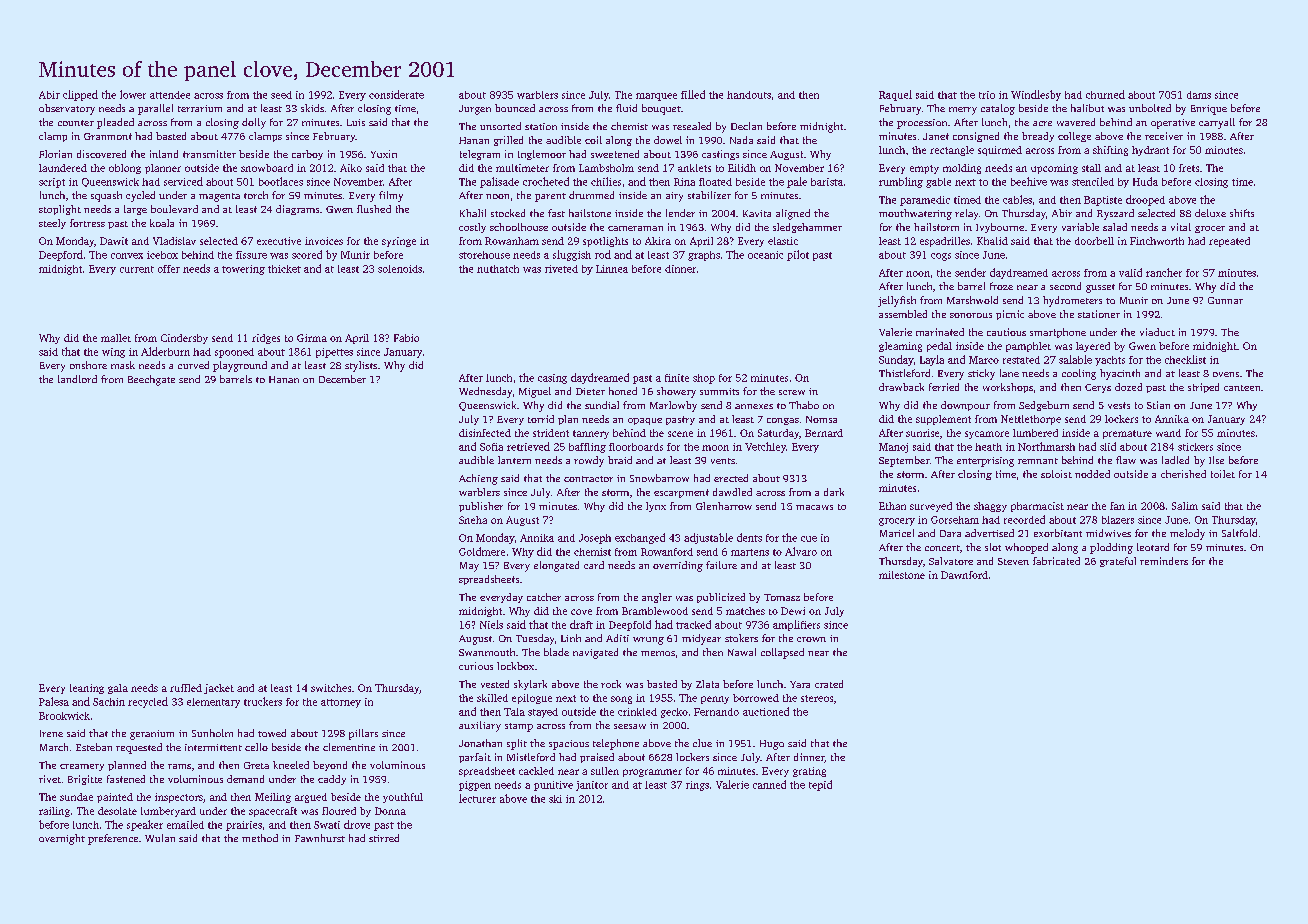 The height and width of the screenshot is (924, 1308). I want to click on Goldmere, so click(482, 551).
